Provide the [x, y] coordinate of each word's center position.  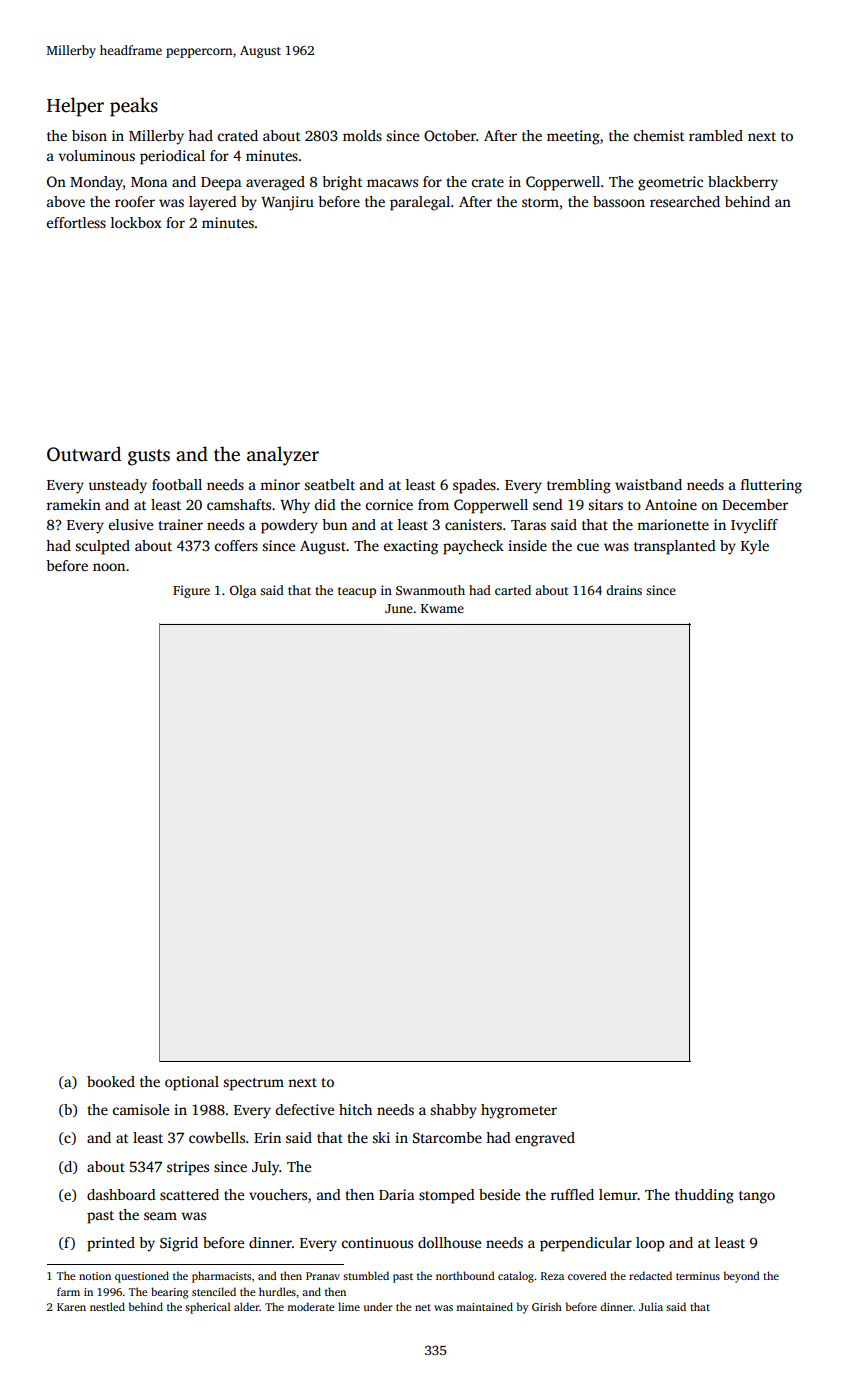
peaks [134, 107]
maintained [484, 1306]
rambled [716, 135]
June [399, 608]
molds [362, 135]
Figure [191, 591]
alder [246, 1306]
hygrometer [519, 1111]
